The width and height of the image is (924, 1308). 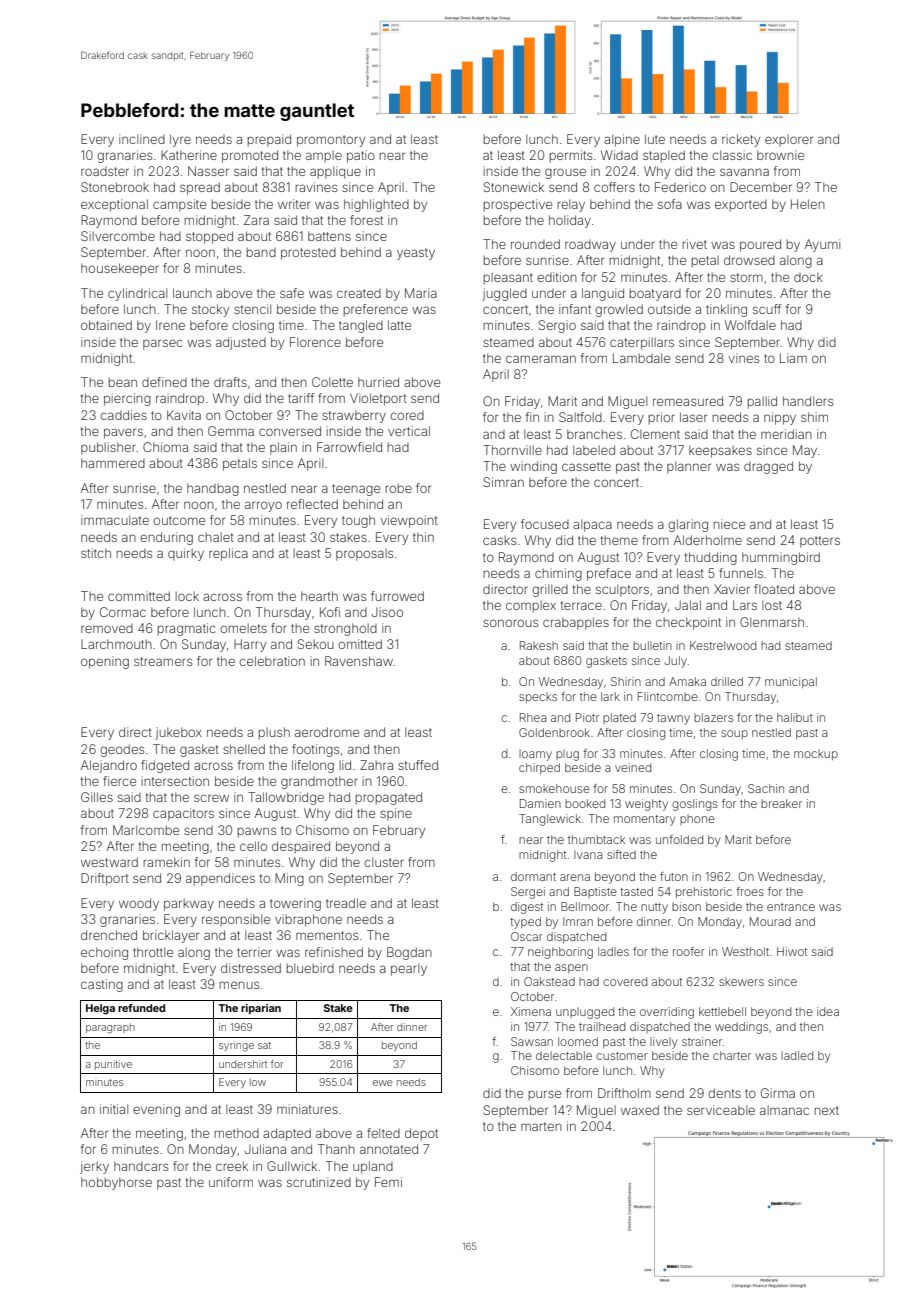 What do you see at coordinates (313, 766) in the image?
I see `lifelong` at bounding box center [313, 766].
